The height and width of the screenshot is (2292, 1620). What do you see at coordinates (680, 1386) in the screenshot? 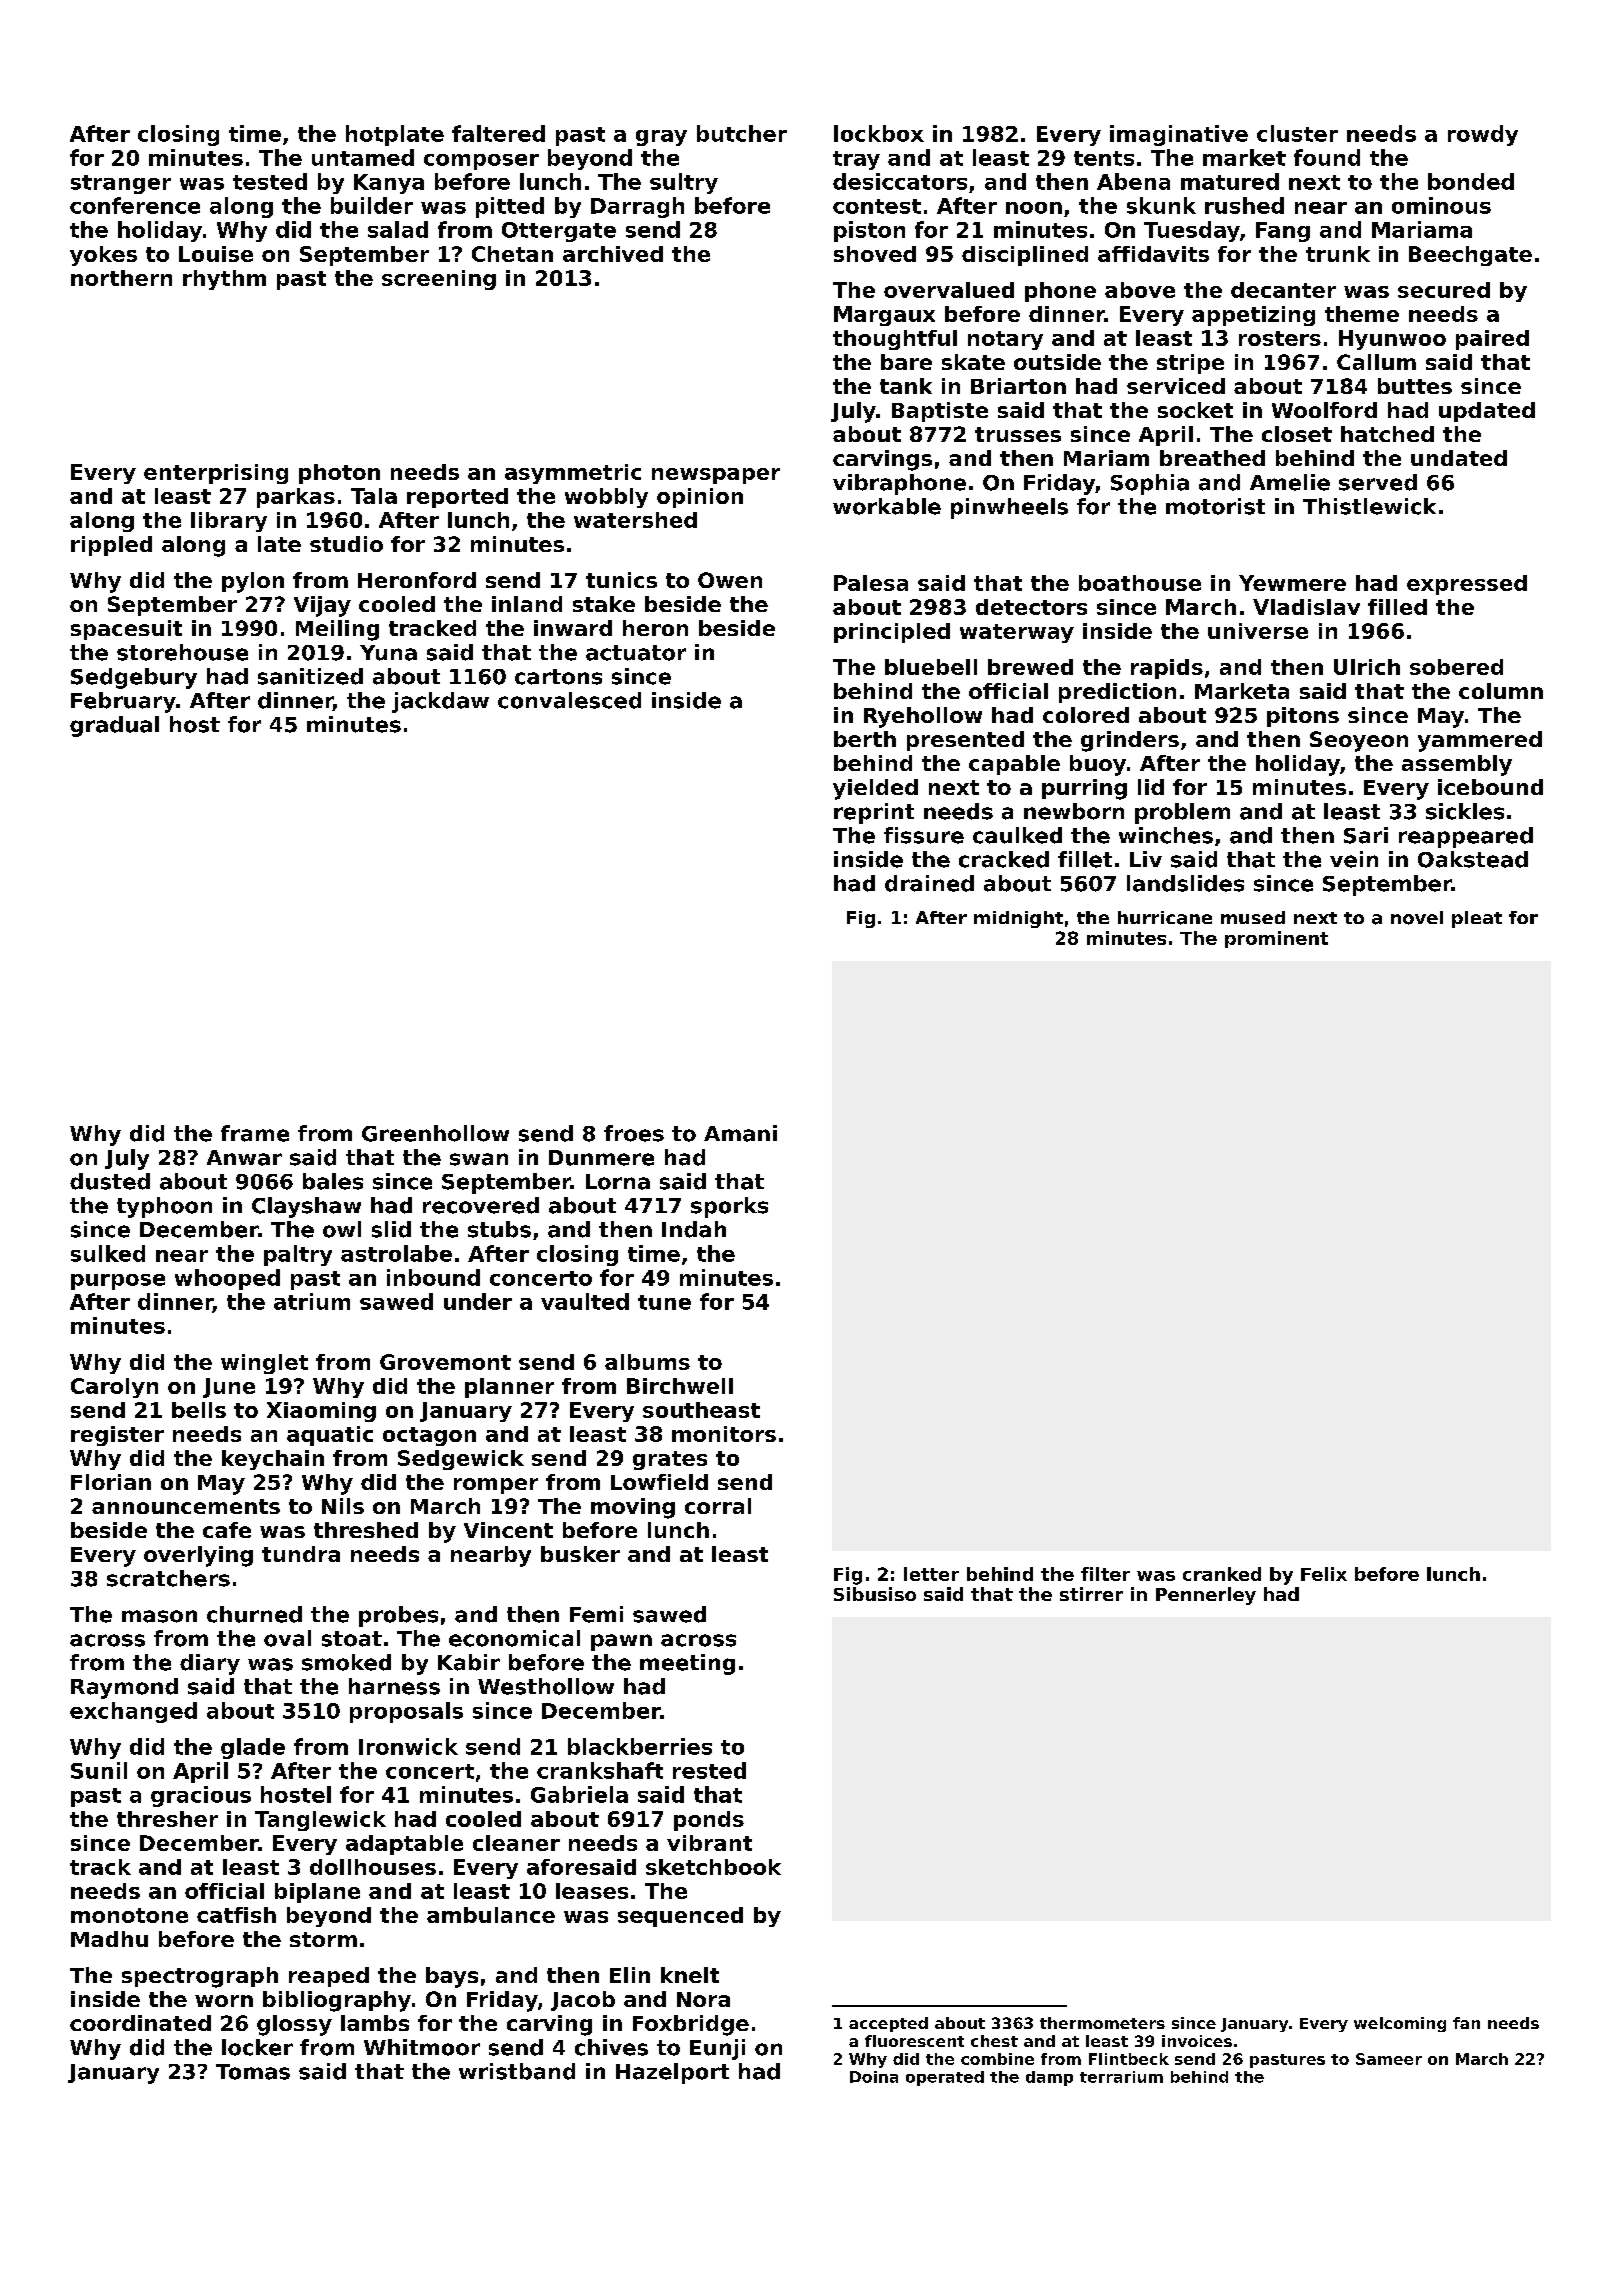
I see `Birchwell` at bounding box center [680, 1386].
